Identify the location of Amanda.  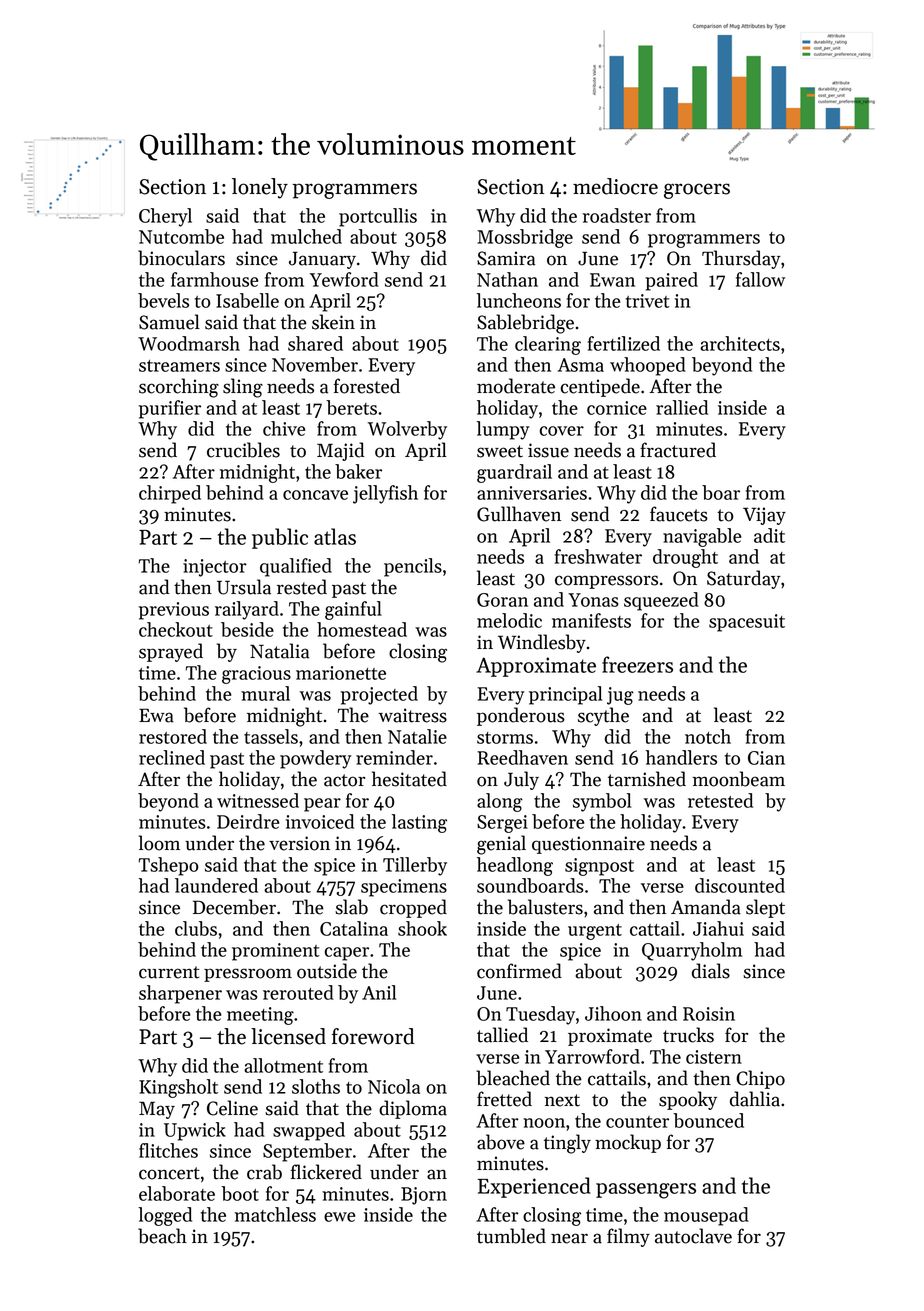
(706, 907).
